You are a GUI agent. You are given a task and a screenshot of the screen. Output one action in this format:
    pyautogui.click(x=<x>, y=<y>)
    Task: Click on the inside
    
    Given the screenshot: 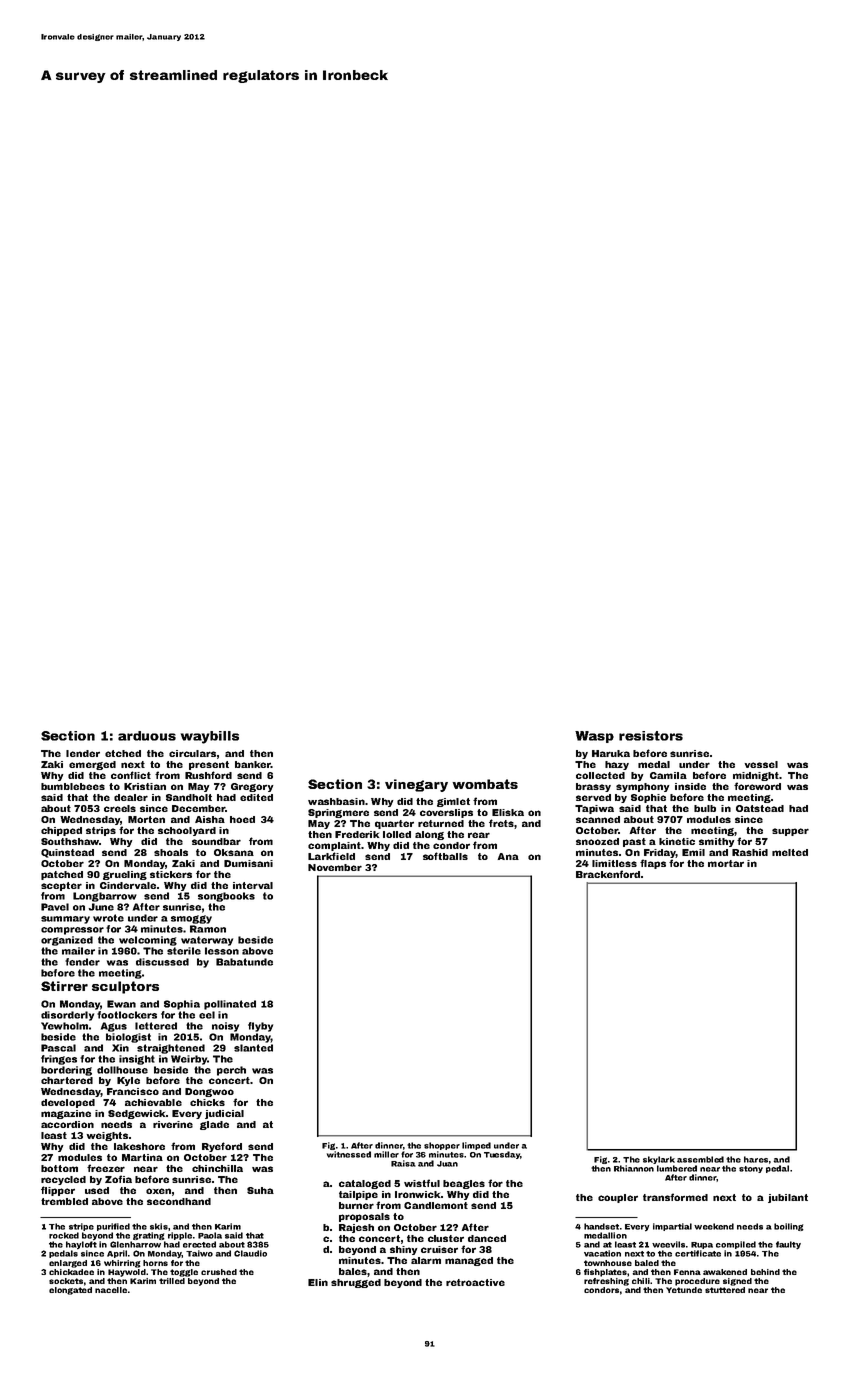 What is the action you would take?
    pyautogui.click(x=690, y=786)
